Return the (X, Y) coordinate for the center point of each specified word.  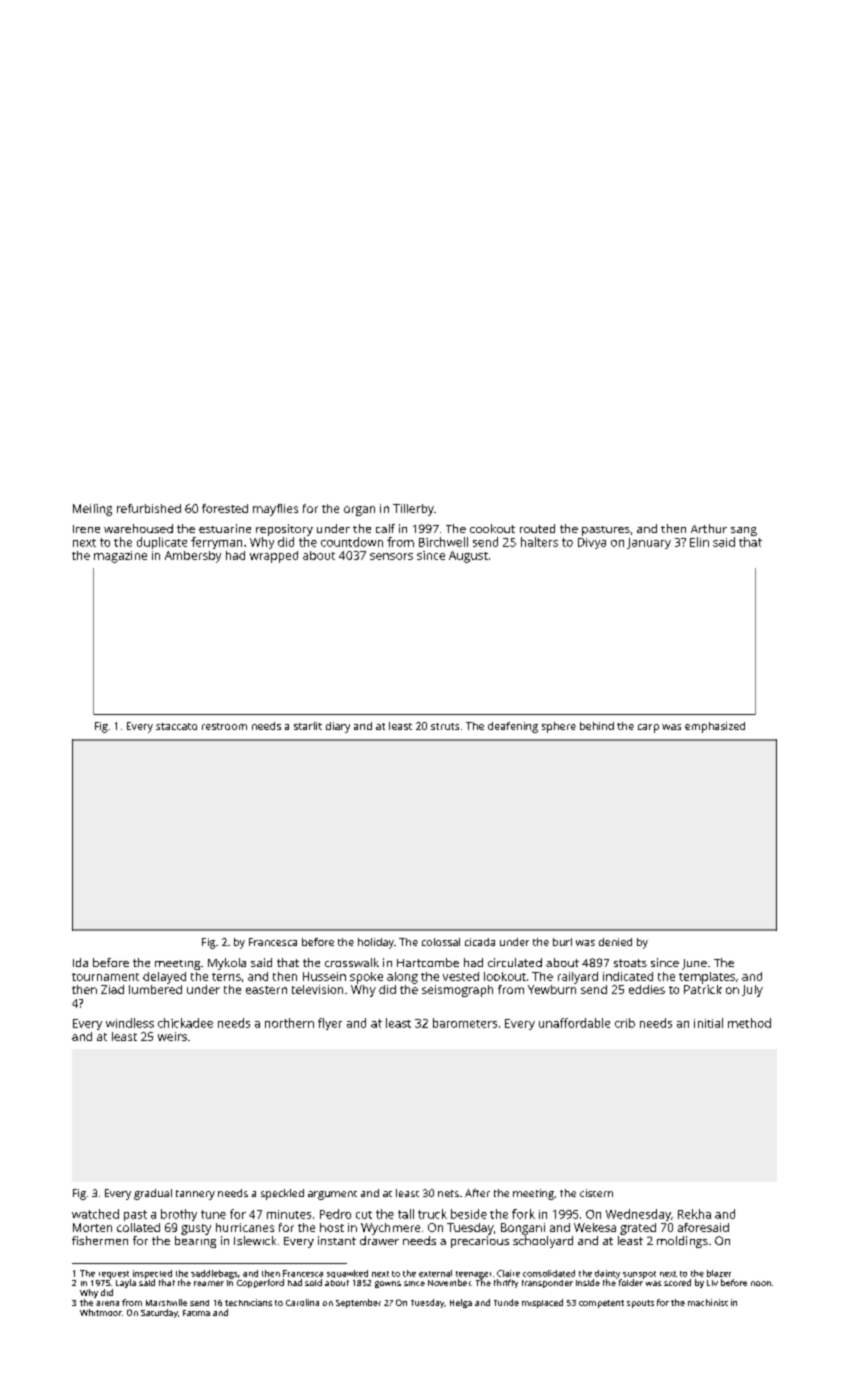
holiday (376, 943)
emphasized (715, 727)
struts (445, 726)
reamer (209, 1283)
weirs (172, 1036)
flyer (330, 1024)
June (694, 964)
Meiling (92, 510)
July (752, 991)
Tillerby (413, 510)
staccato (176, 726)
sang (744, 531)
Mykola (227, 964)
